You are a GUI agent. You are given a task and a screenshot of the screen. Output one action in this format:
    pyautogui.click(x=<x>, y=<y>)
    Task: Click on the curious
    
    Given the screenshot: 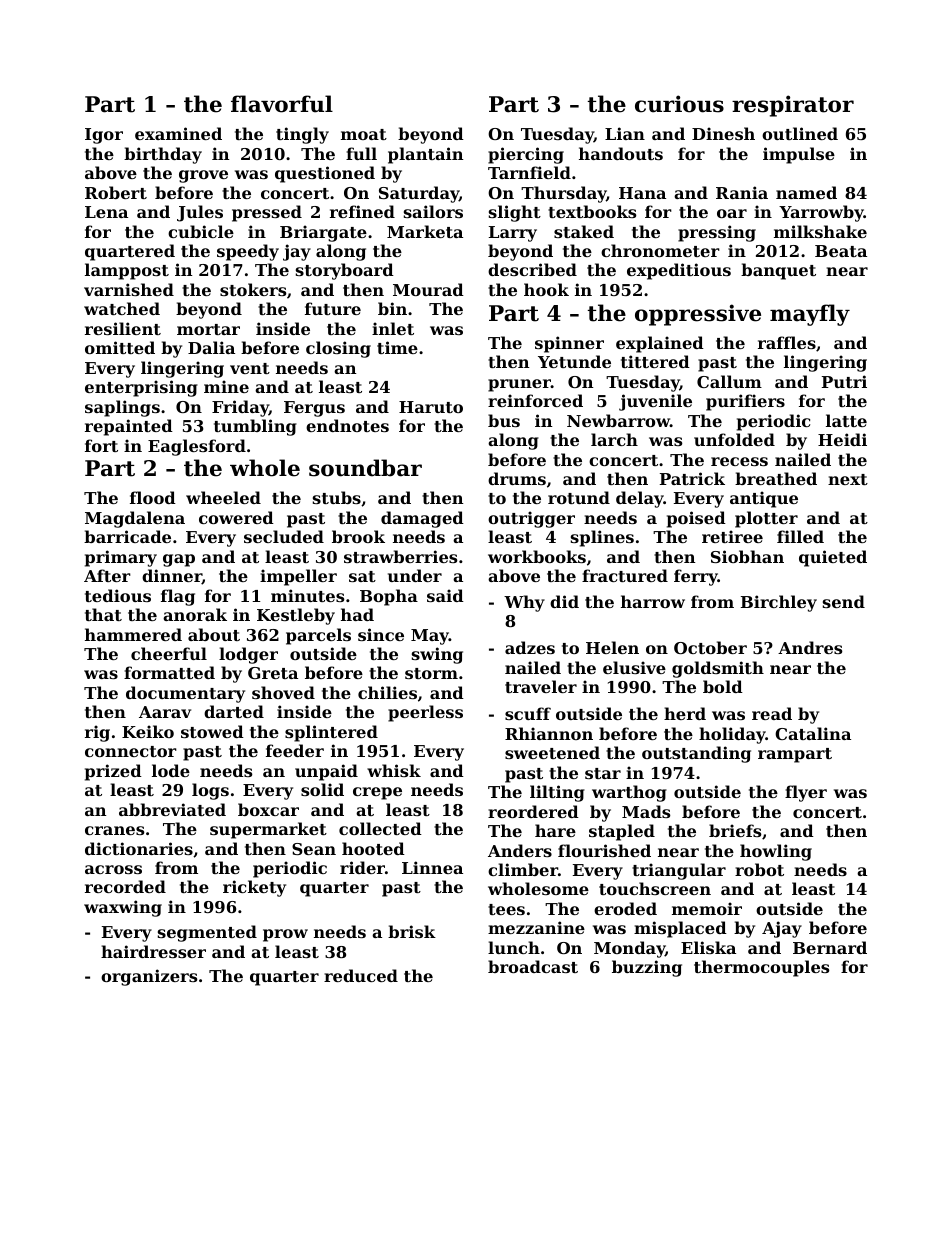 What is the action you would take?
    pyautogui.click(x=679, y=104)
